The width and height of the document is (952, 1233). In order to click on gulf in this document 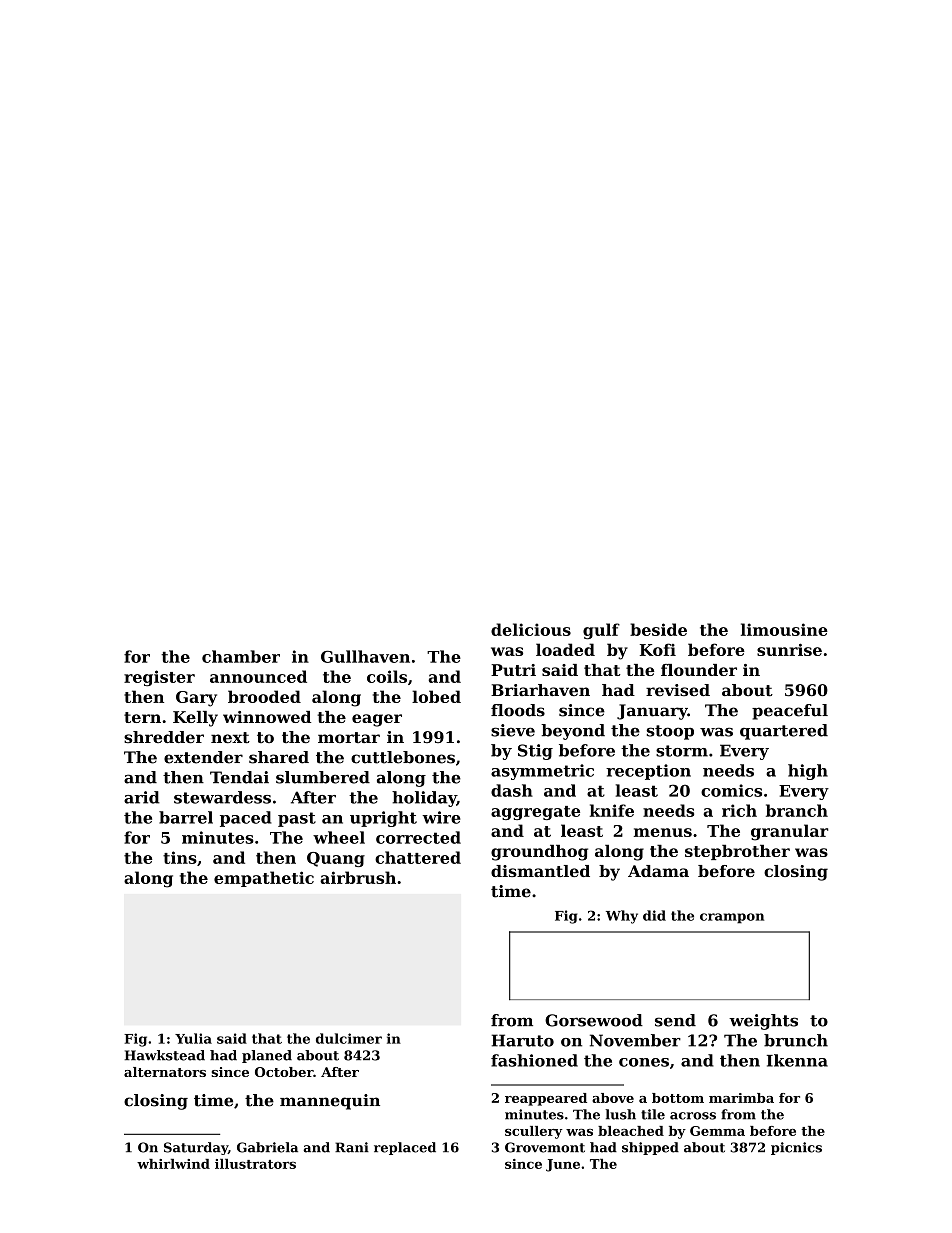, I will do `click(601, 631)`.
